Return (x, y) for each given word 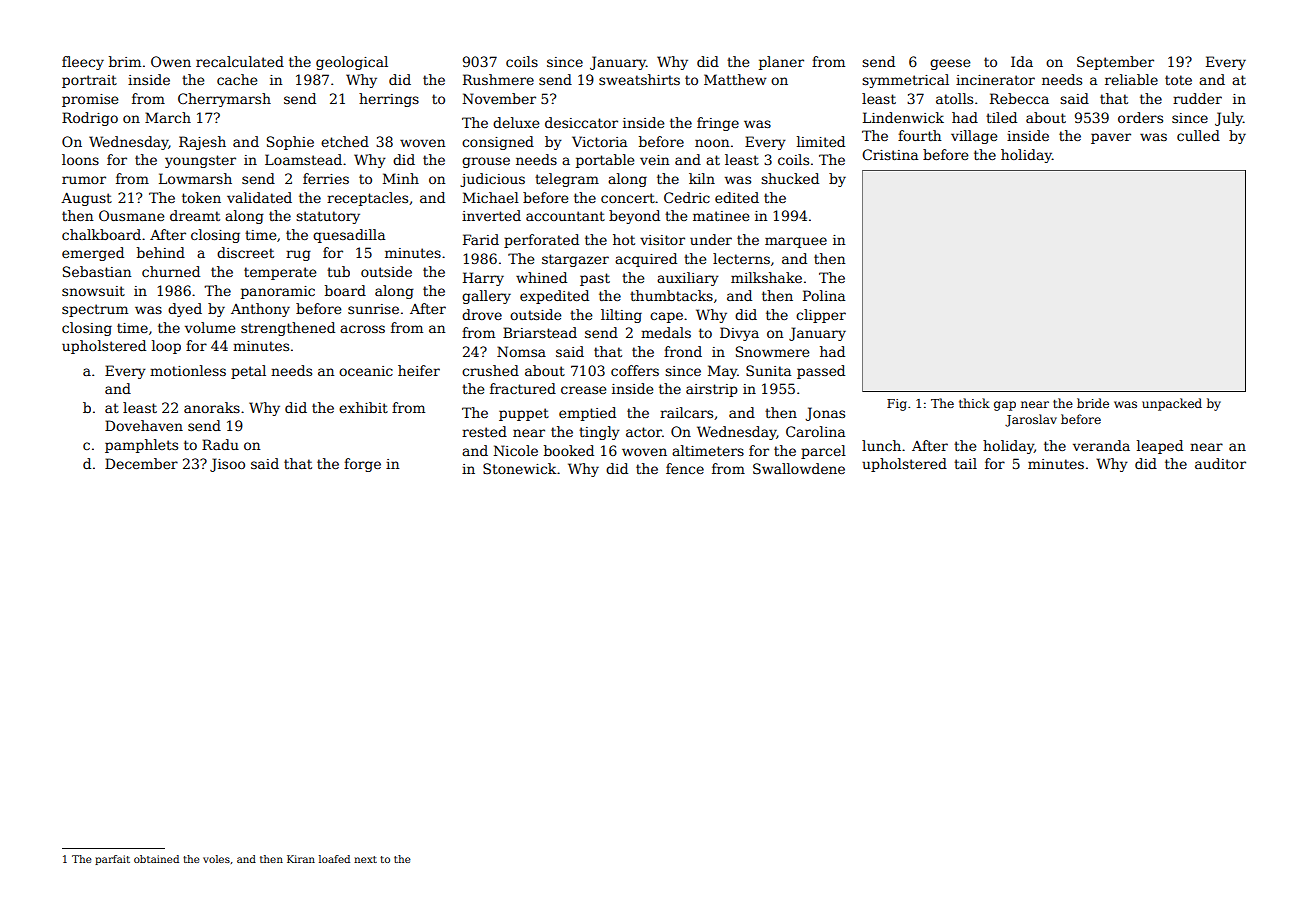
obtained (156, 859)
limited (821, 141)
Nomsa (521, 351)
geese (950, 64)
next (365, 859)
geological (352, 63)
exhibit (363, 407)
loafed (334, 859)
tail (965, 463)
